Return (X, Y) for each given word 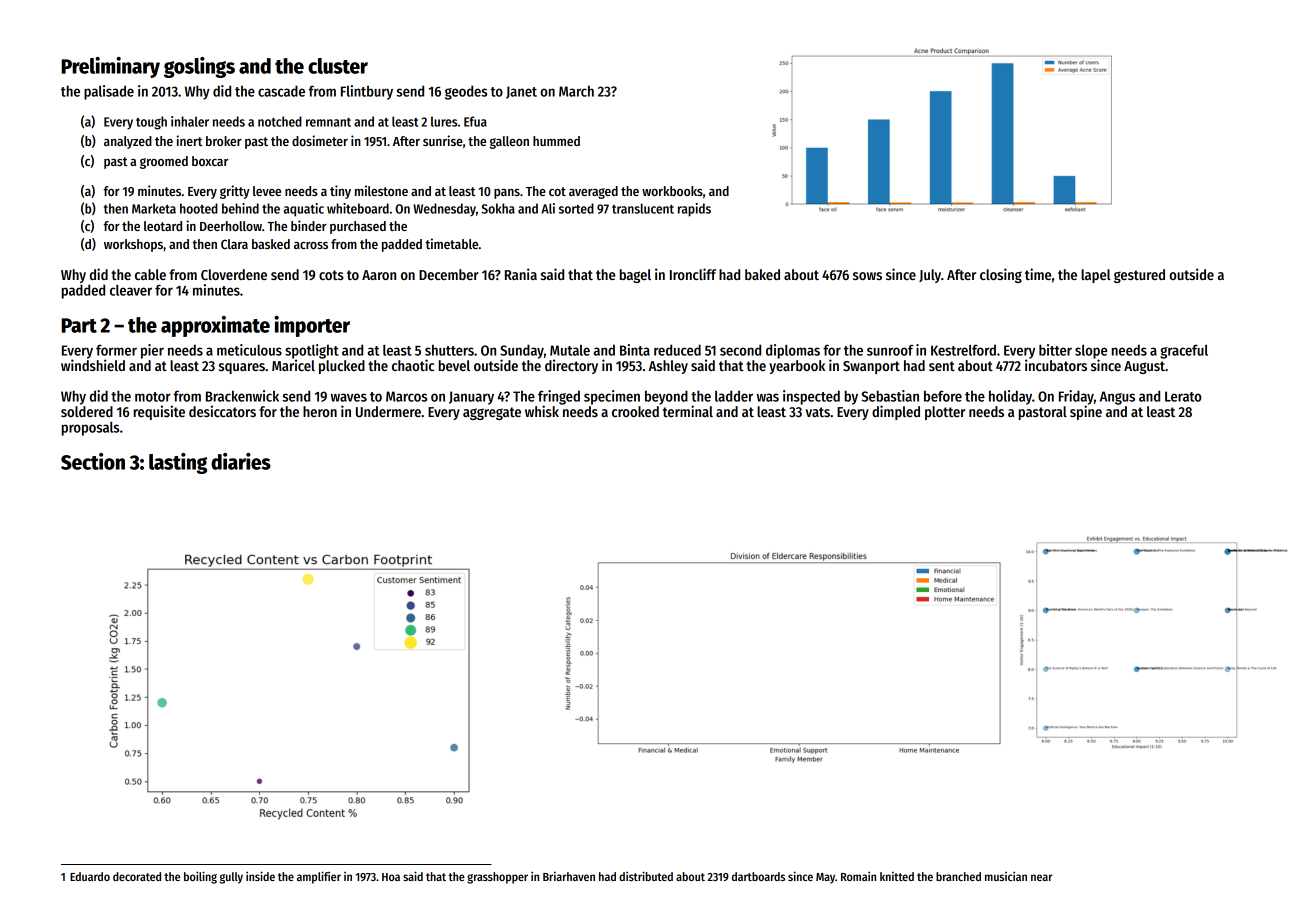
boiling (200, 877)
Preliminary (110, 67)
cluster (338, 66)
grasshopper (497, 878)
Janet (521, 92)
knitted (897, 876)
